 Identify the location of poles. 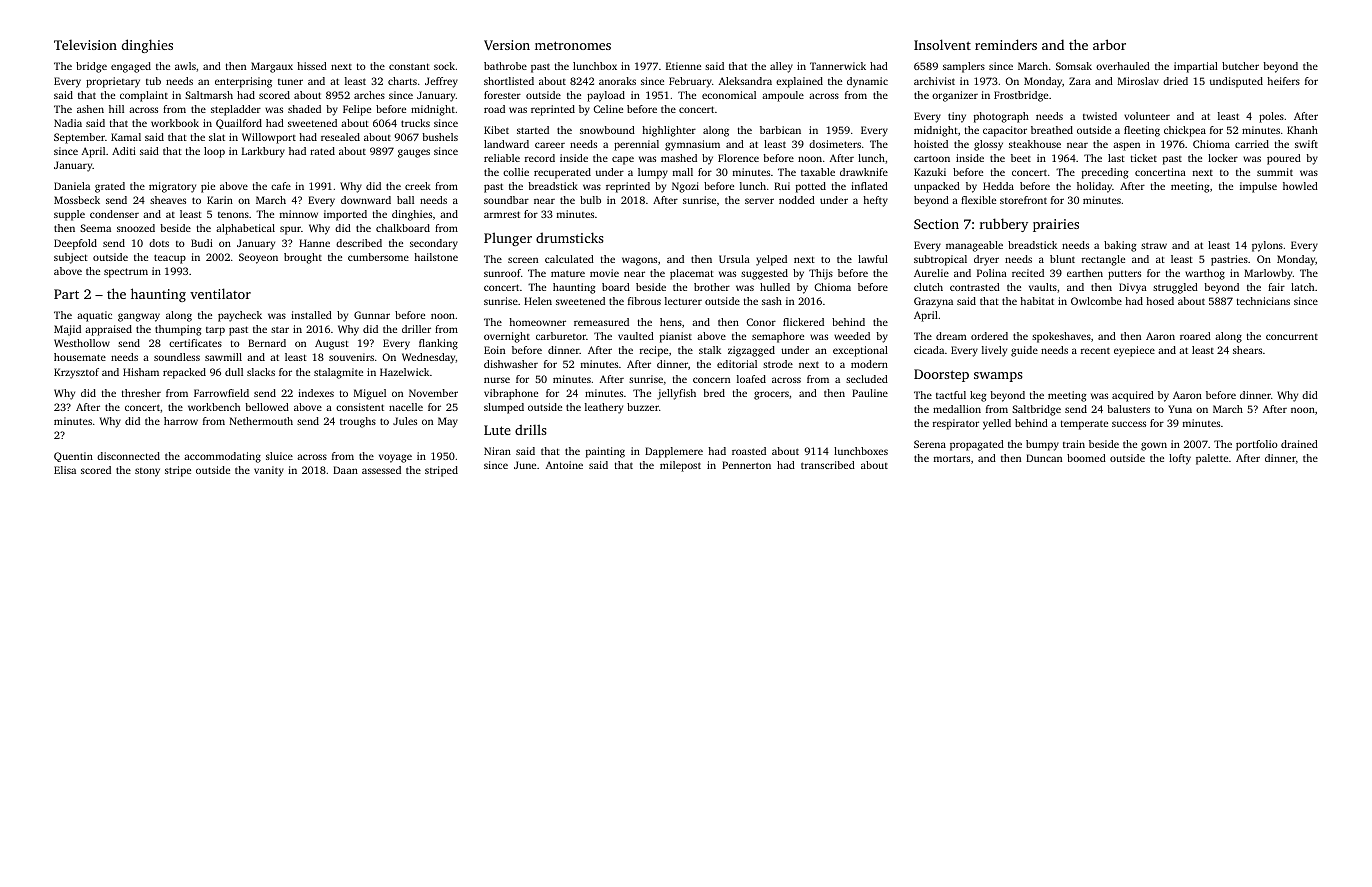
(1271, 117).
